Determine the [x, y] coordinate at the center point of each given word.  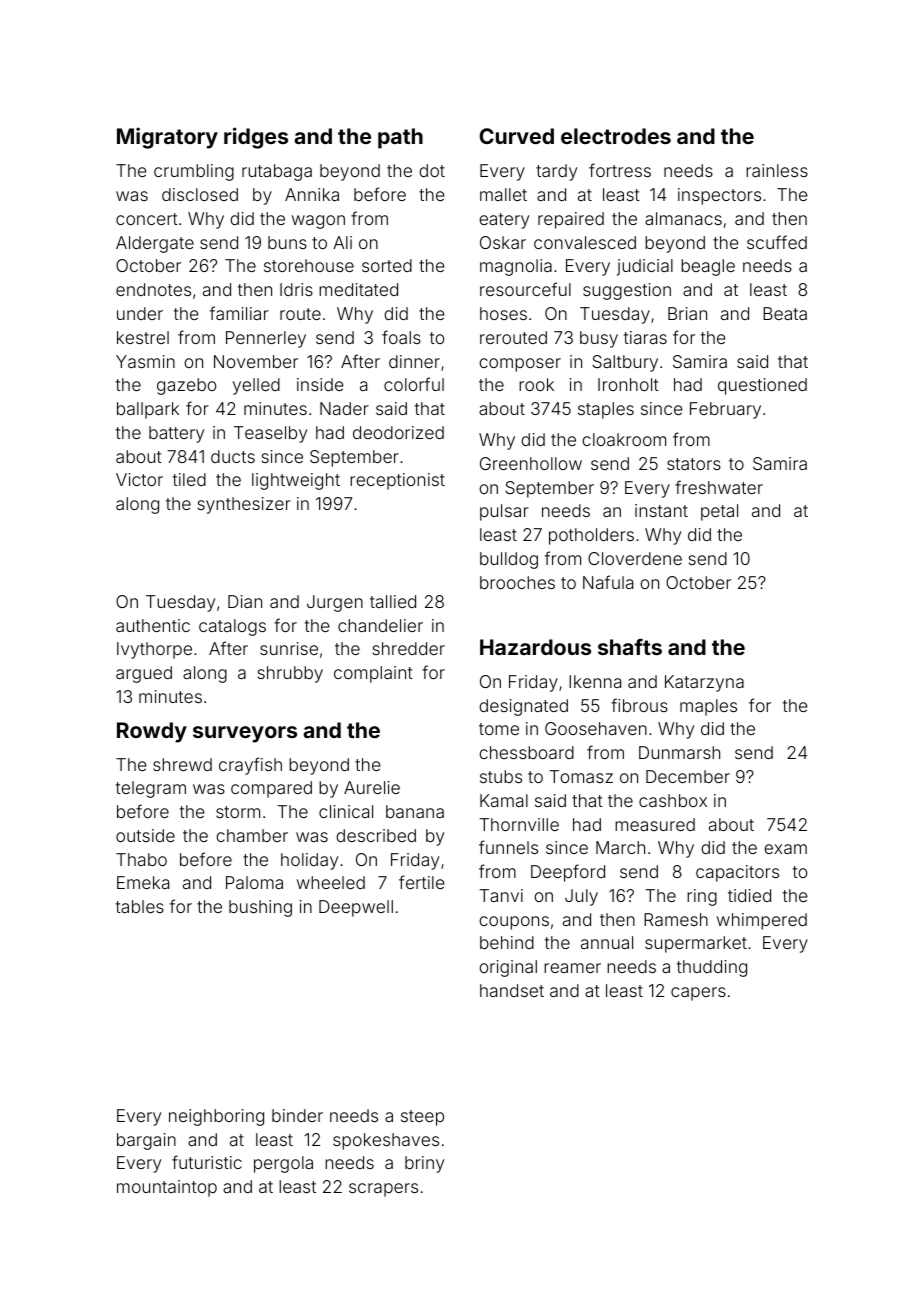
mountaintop [167, 1188]
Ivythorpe [154, 650]
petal [719, 512]
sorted [387, 265]
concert [147, 219]
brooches [517, 582]
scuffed [777, 242]
